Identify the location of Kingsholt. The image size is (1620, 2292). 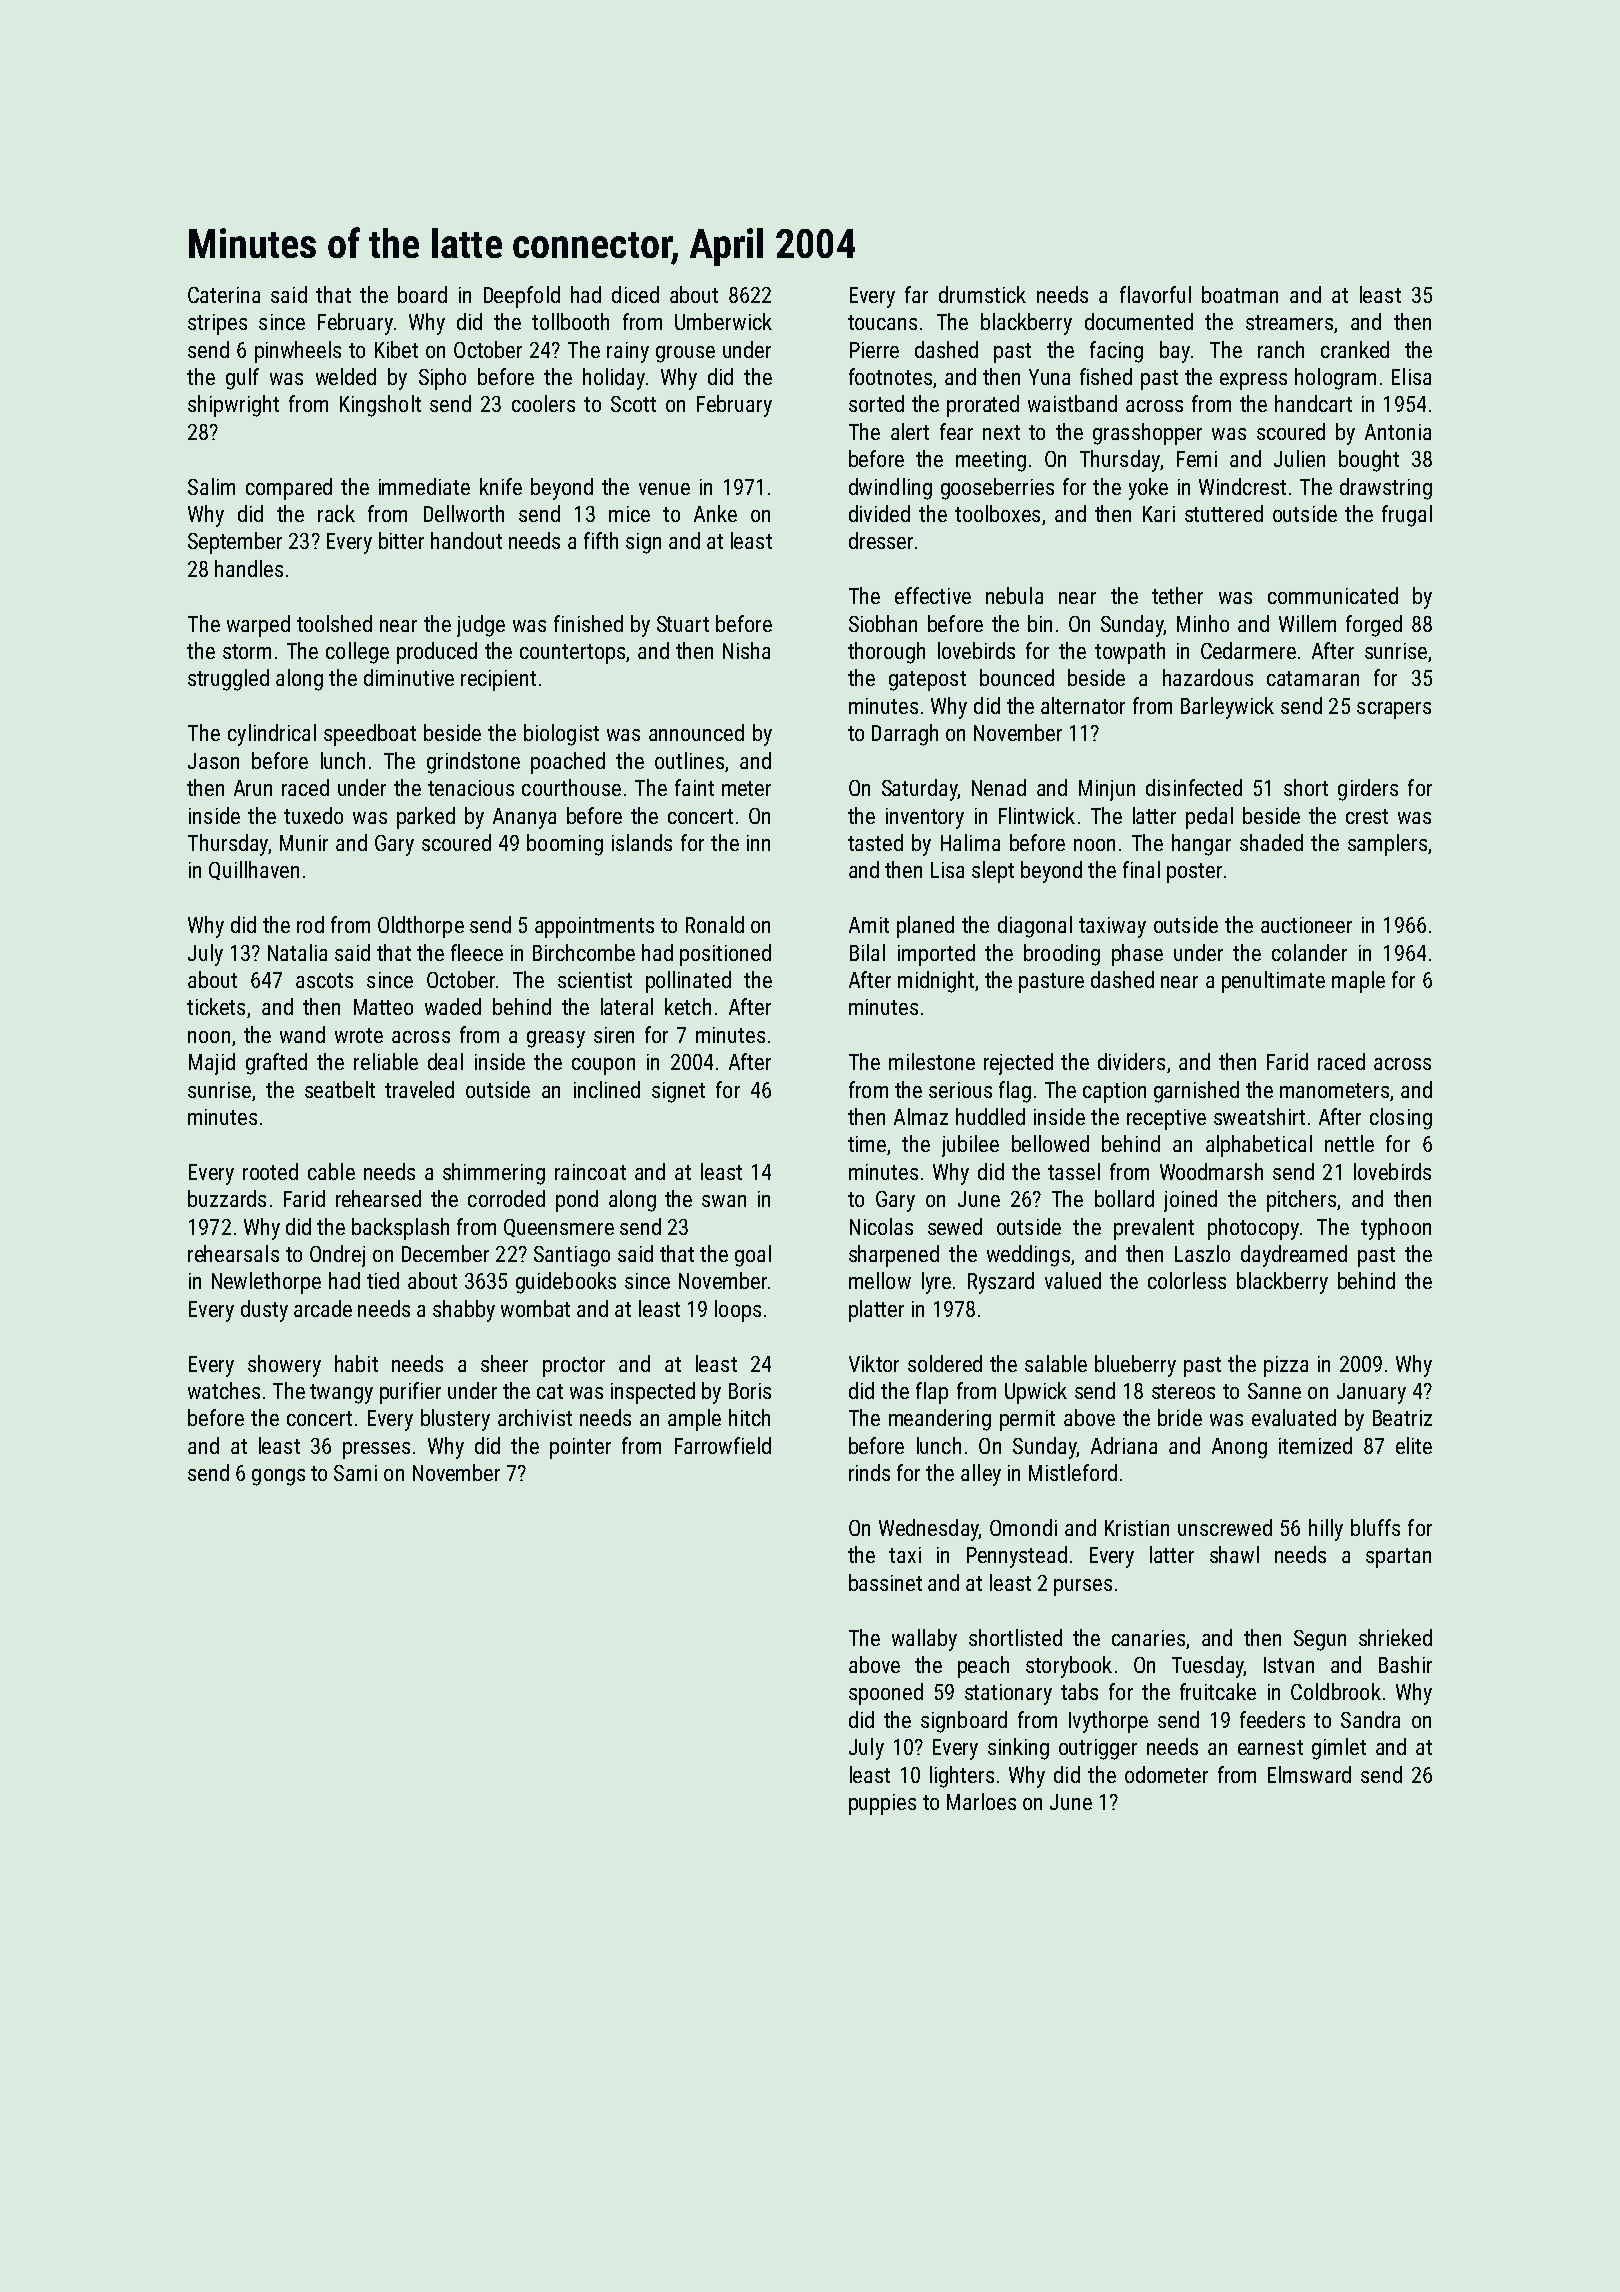
(380, 406).
